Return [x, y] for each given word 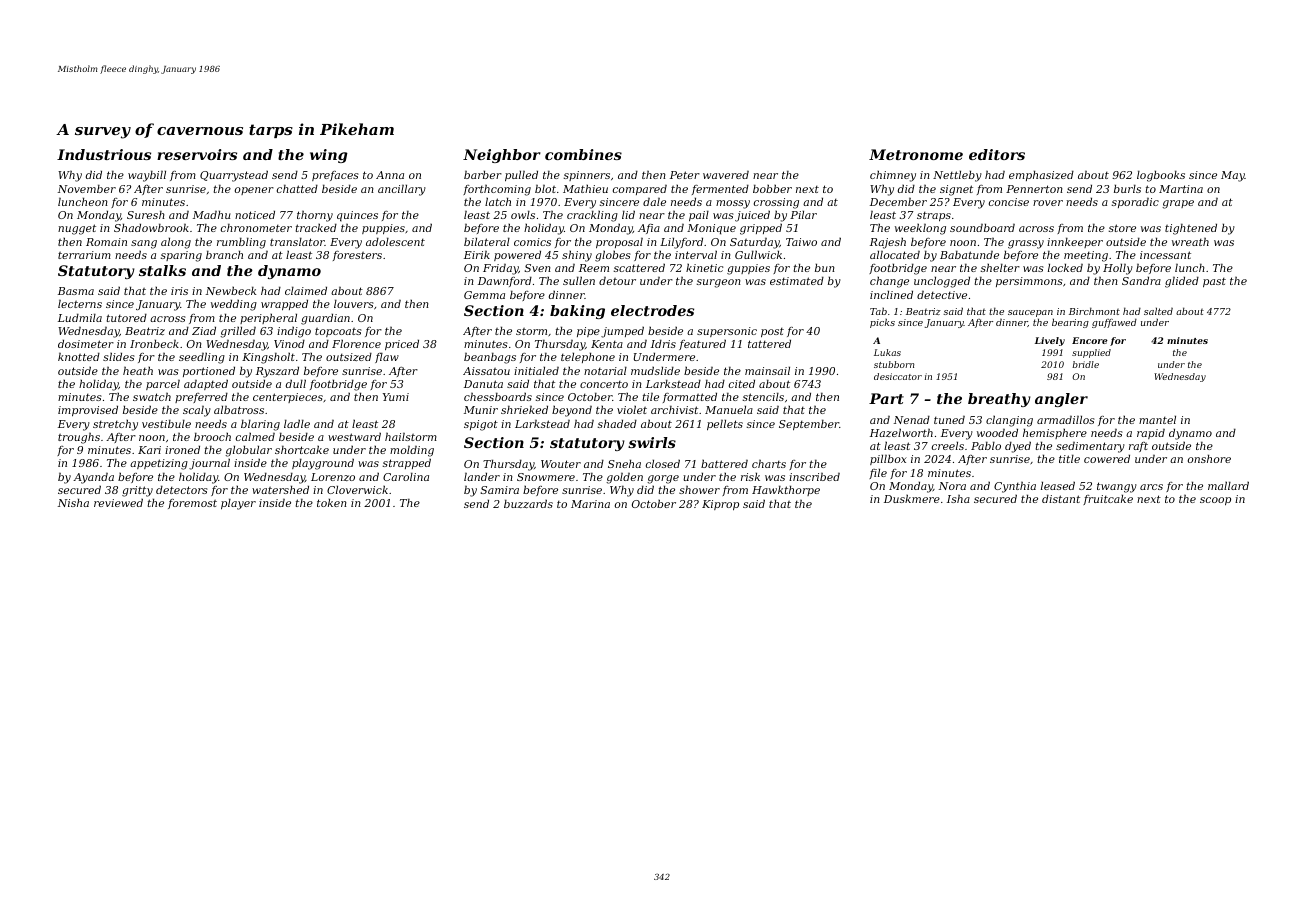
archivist [674, 409]
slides [119, 356]
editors [997, 154]
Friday [500, 269]
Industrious [104, 154]
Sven [537, 268]
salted [1158, 311]
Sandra [1141, 280]
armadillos [1066, 419]
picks [882, 323]
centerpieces [288, 398]
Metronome [916, 154]
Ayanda [93, 478]
